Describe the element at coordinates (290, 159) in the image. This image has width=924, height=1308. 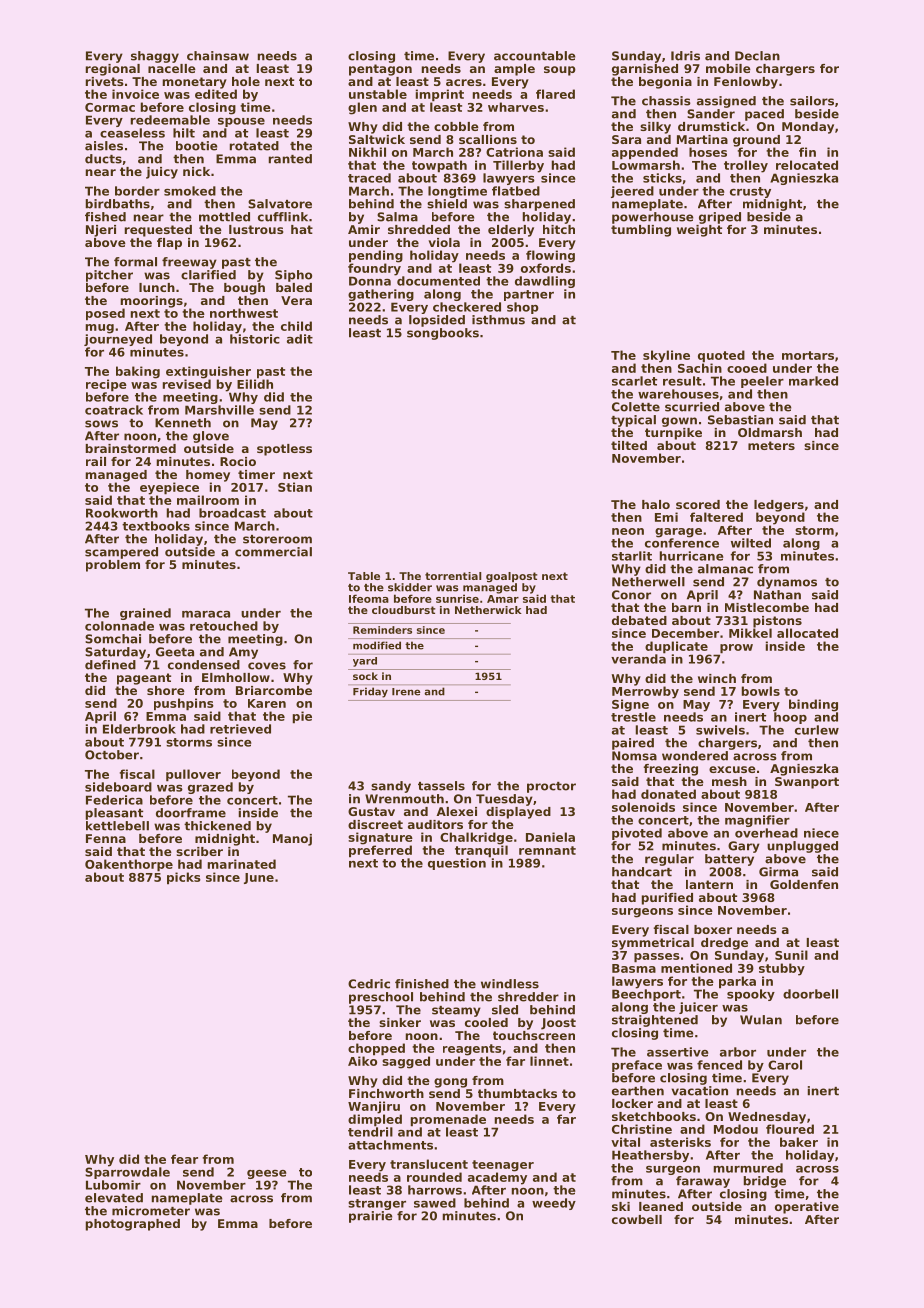
I see `ranted` at that location.
